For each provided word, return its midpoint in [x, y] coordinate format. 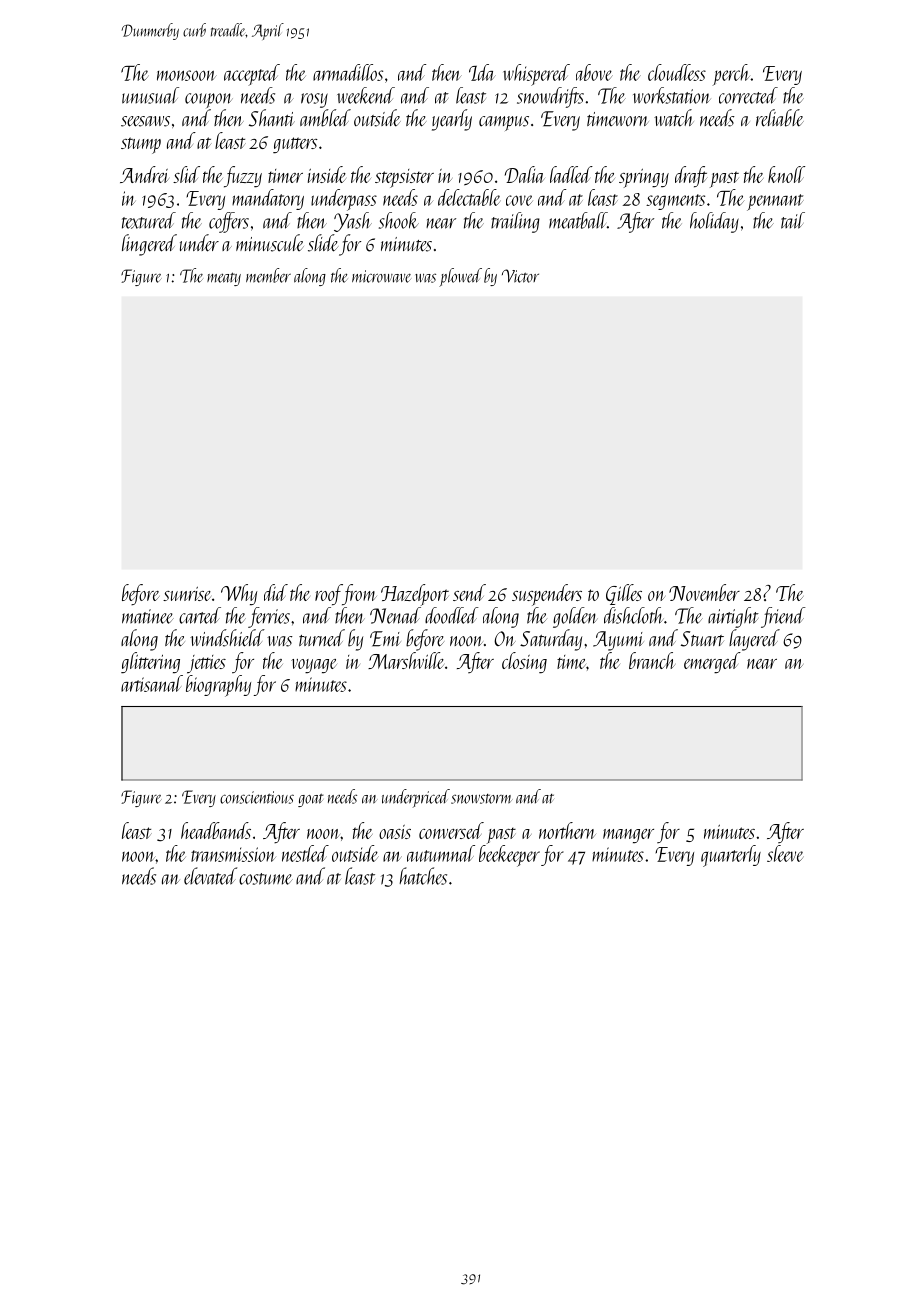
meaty [224, 279]
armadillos [348, 72]
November [704, 592]
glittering [150, 663]
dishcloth [634, 615]
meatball [578, 220]
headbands [216, 830]
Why [239, 594]
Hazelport [415, 595]
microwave [381, 276]
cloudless [677, 72]
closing [524, 663]
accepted [252, 75]
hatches [423, 876]
